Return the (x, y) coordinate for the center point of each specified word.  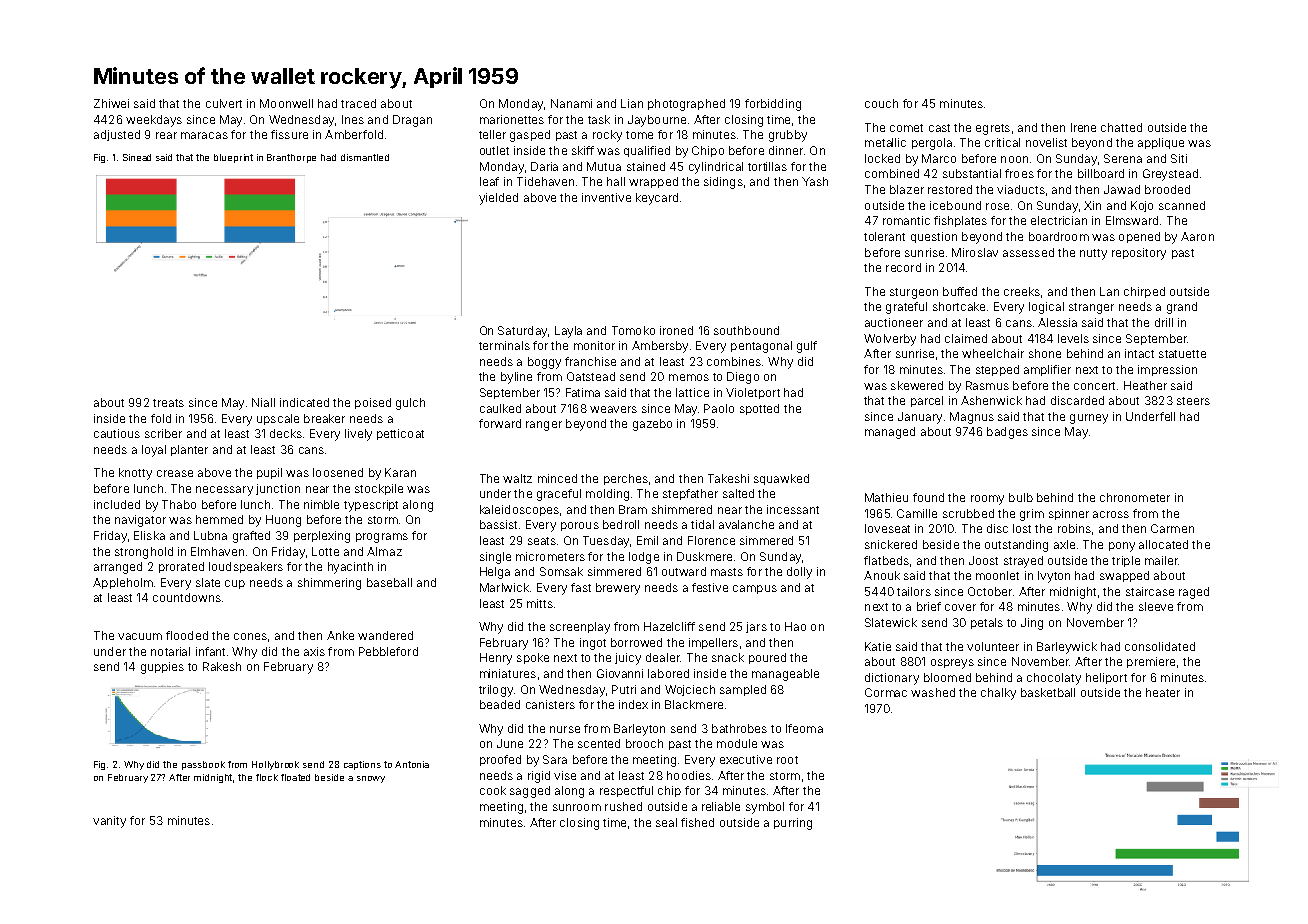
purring (793, 824)
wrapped (653, 182)
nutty (1093, 254)
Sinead (137, 157)
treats (168, 403)
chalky (998, 694)
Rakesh (222, 666)
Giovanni (620, 673)
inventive (606, 197)
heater (1163, 692)
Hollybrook (275, 765)
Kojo (1142, 206)
